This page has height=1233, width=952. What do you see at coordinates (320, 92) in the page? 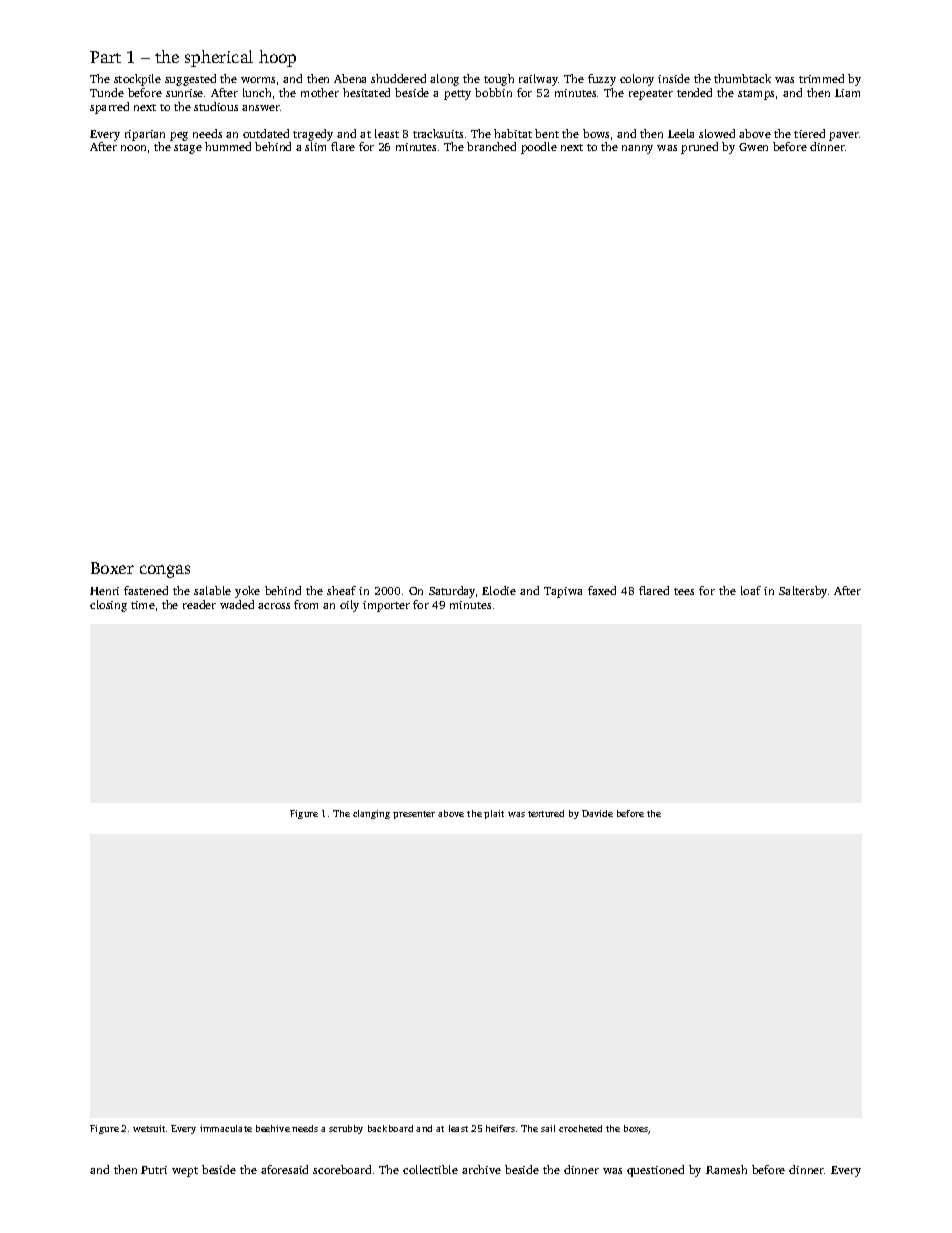
I see `mother` at bounding box center [320, 92].
